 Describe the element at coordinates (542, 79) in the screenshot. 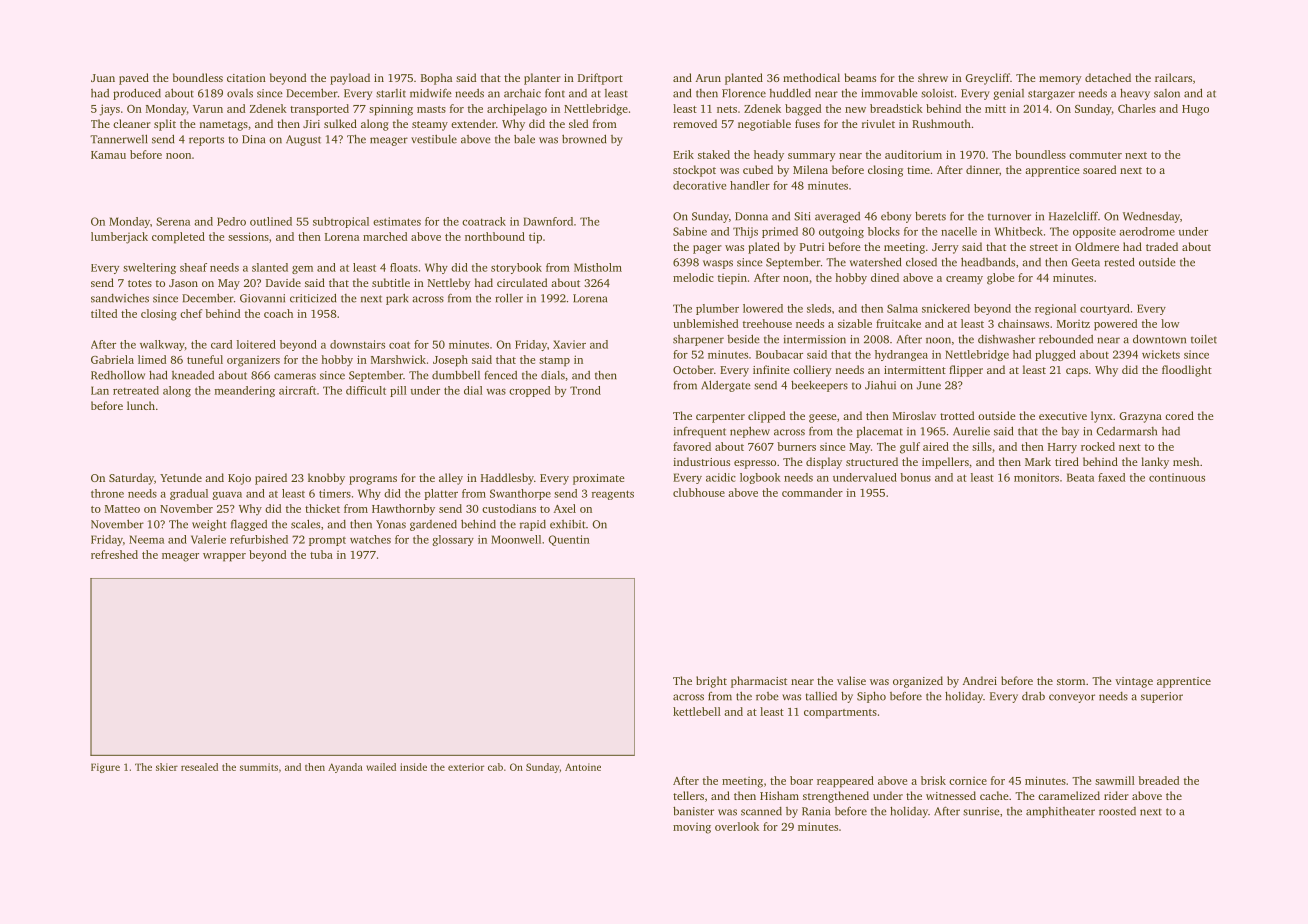

I see `planter` at that location.
